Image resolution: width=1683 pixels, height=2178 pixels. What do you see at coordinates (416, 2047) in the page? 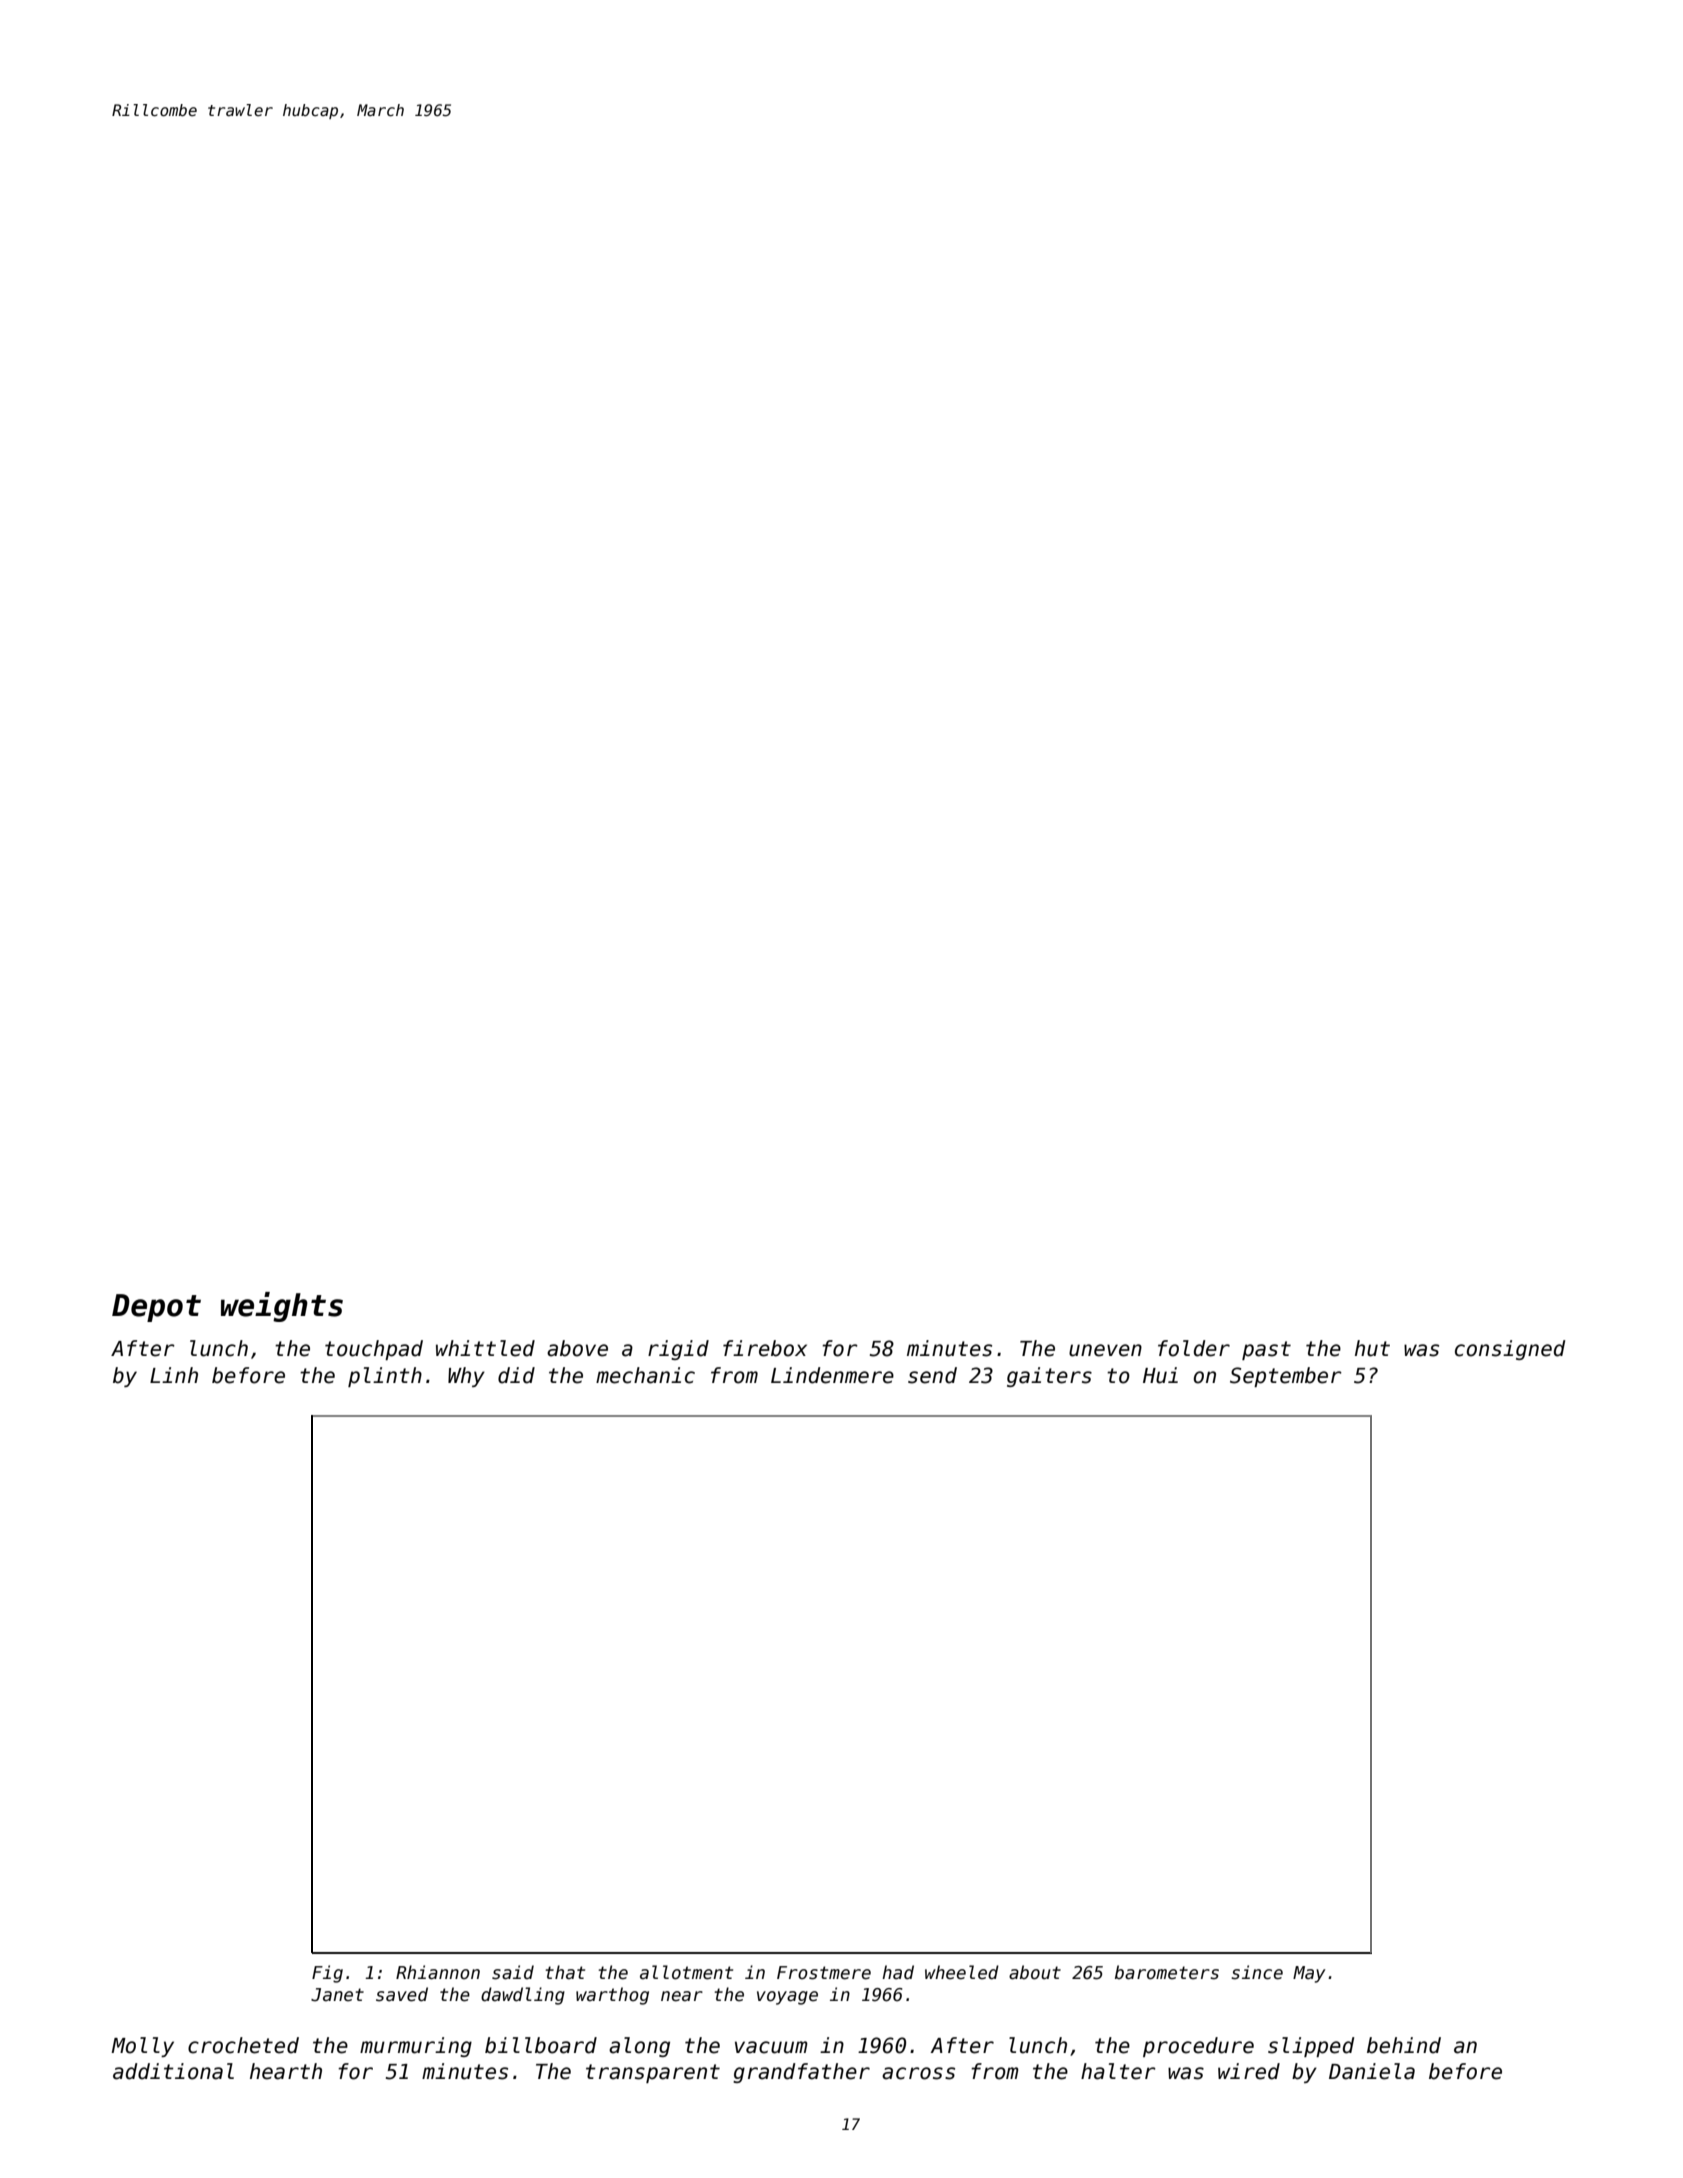
I see `murmuring` at bounding box center [416, 2047].
